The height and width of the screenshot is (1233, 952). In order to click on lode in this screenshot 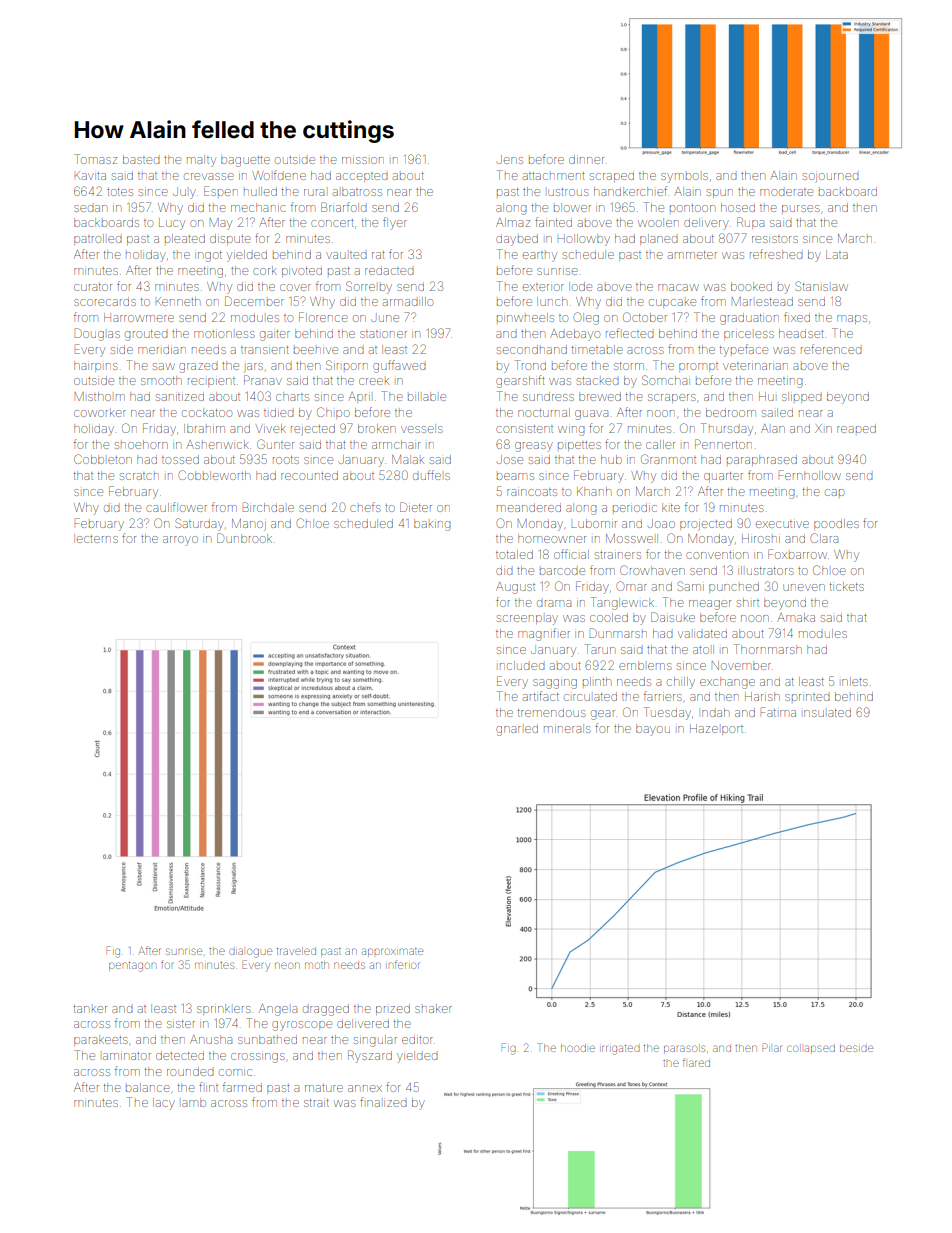, I will do `click(580, 286)`.
